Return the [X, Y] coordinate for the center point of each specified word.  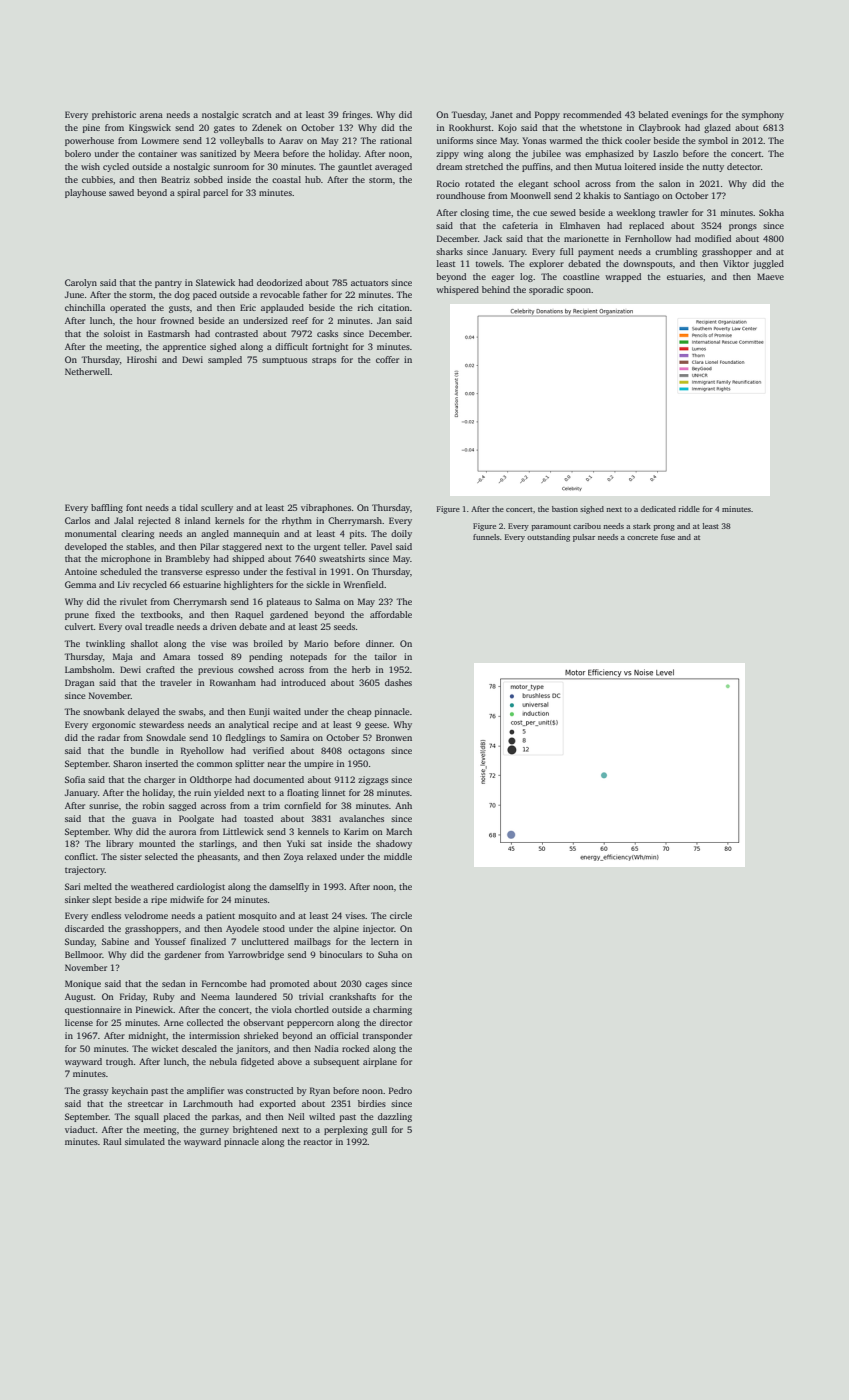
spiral [188, 193]
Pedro [400, 1090]
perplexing [346, 1130]
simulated [145, 1141]
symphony [763, 115]
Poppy [547, 115]
